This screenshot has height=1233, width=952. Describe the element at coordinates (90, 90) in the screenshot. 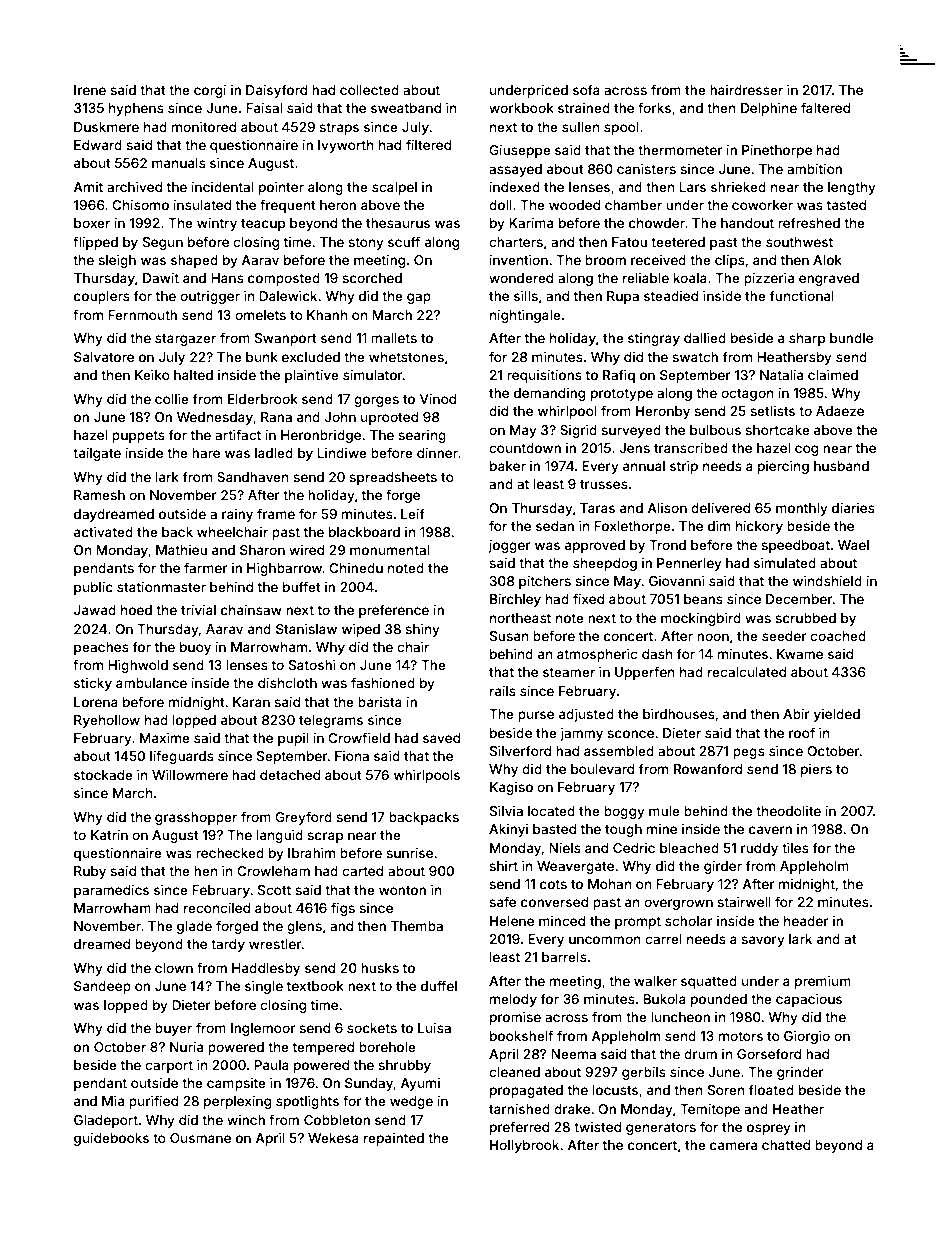

I see `Irene` at that location.
